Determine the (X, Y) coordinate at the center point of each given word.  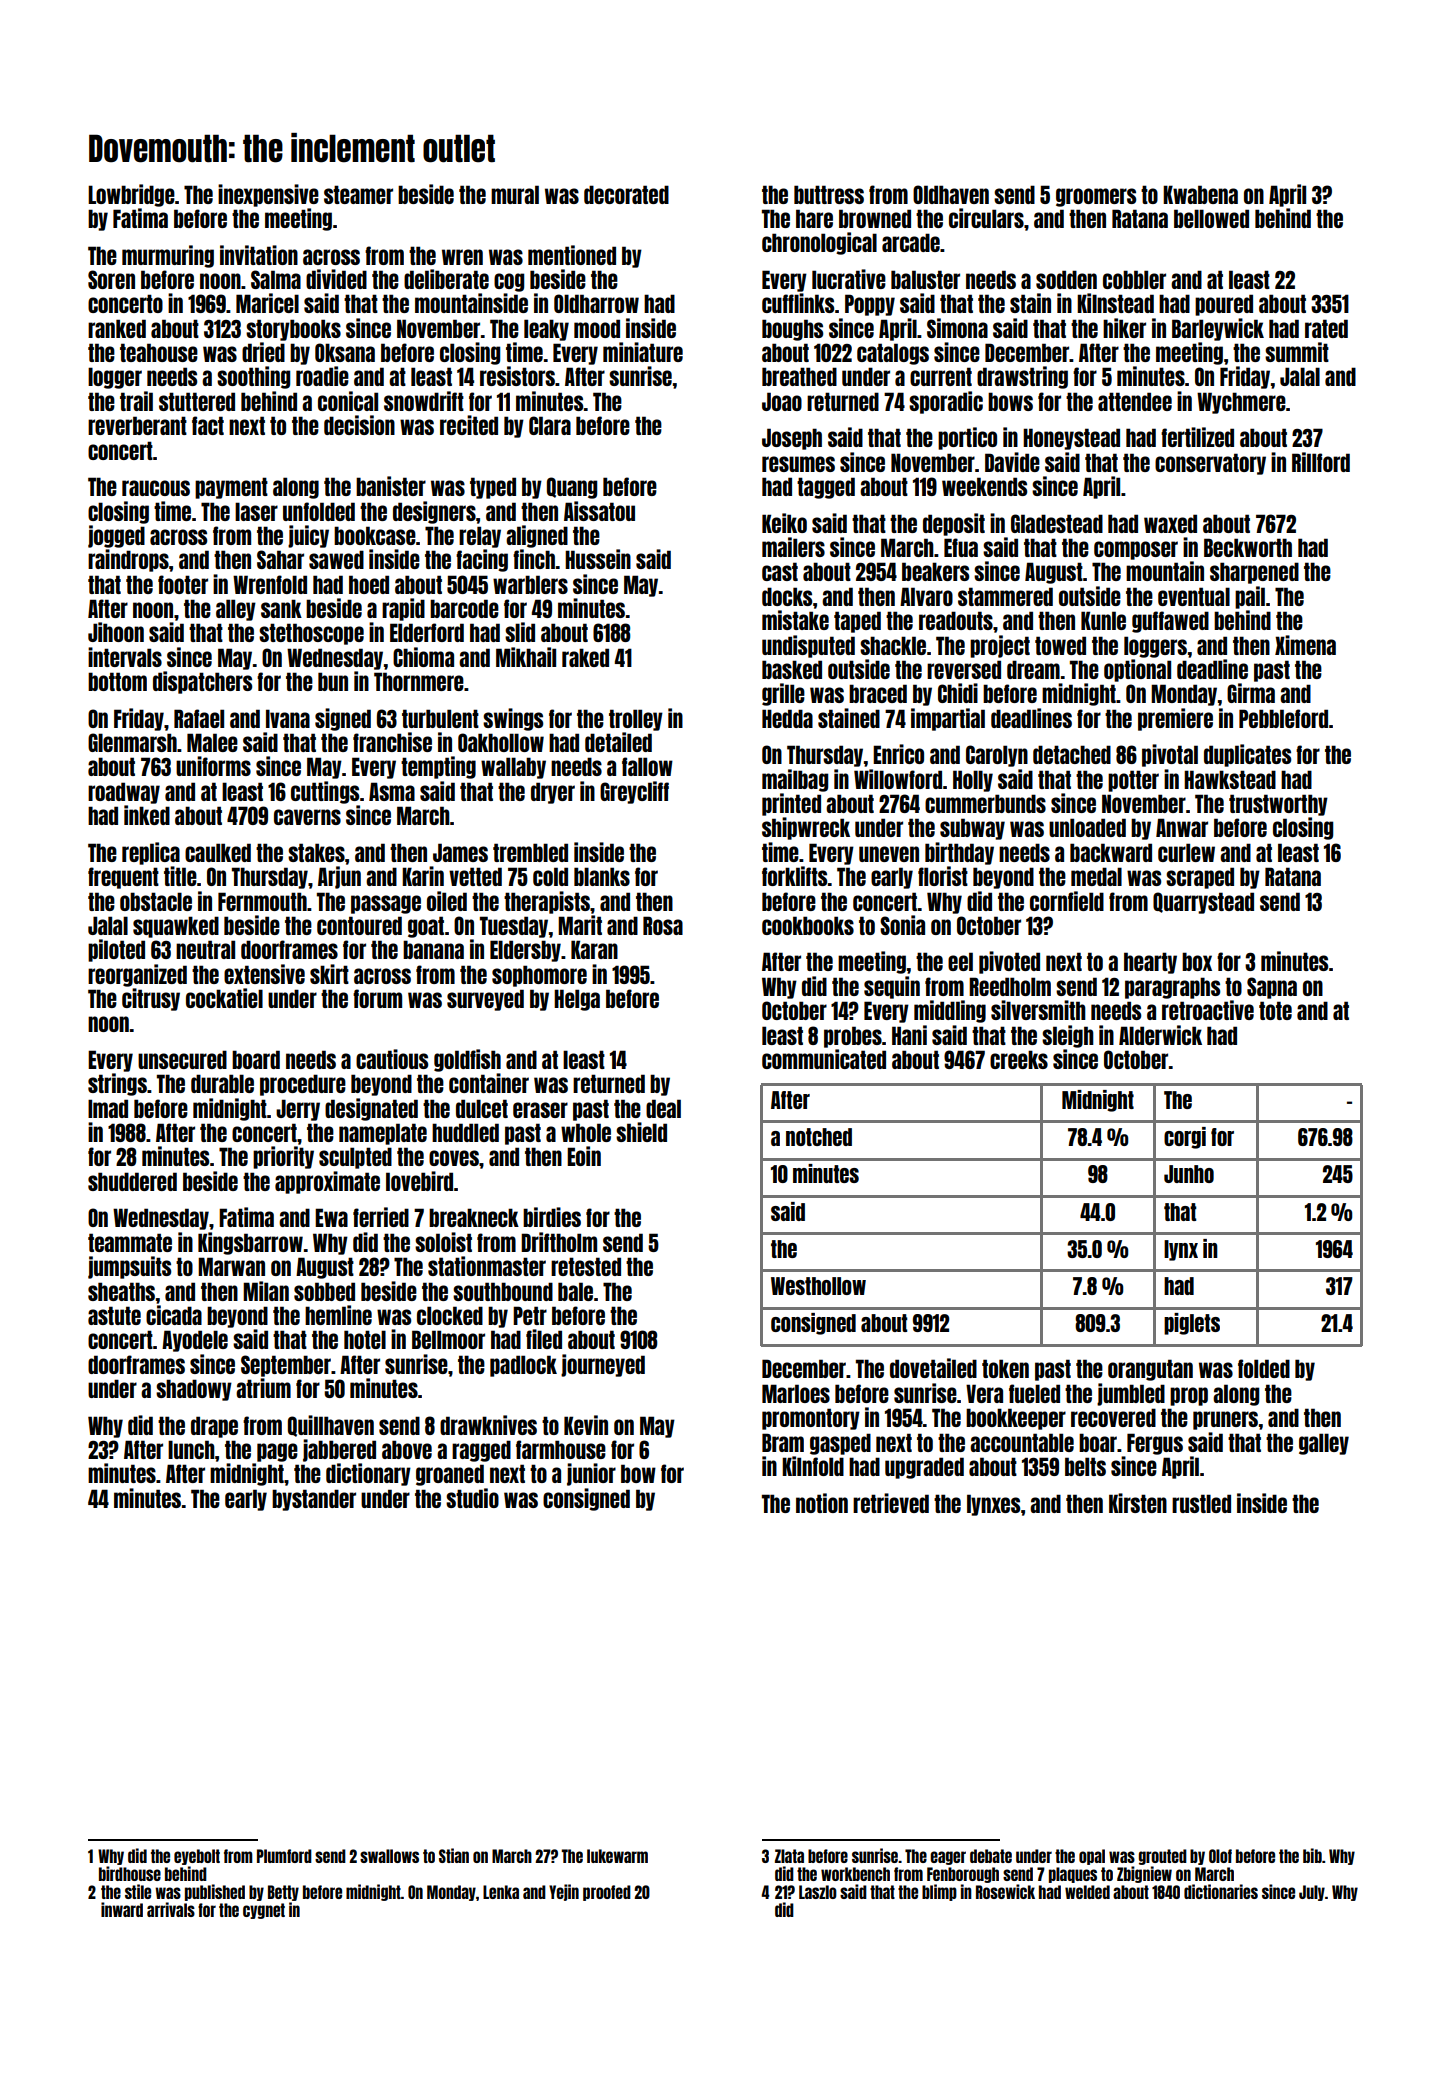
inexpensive (268, 195)
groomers (1096, 197)
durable (222, 1083)
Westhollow (818, 1286)
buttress (829, 194)
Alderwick (1160, 1035)
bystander (314, 1500)
